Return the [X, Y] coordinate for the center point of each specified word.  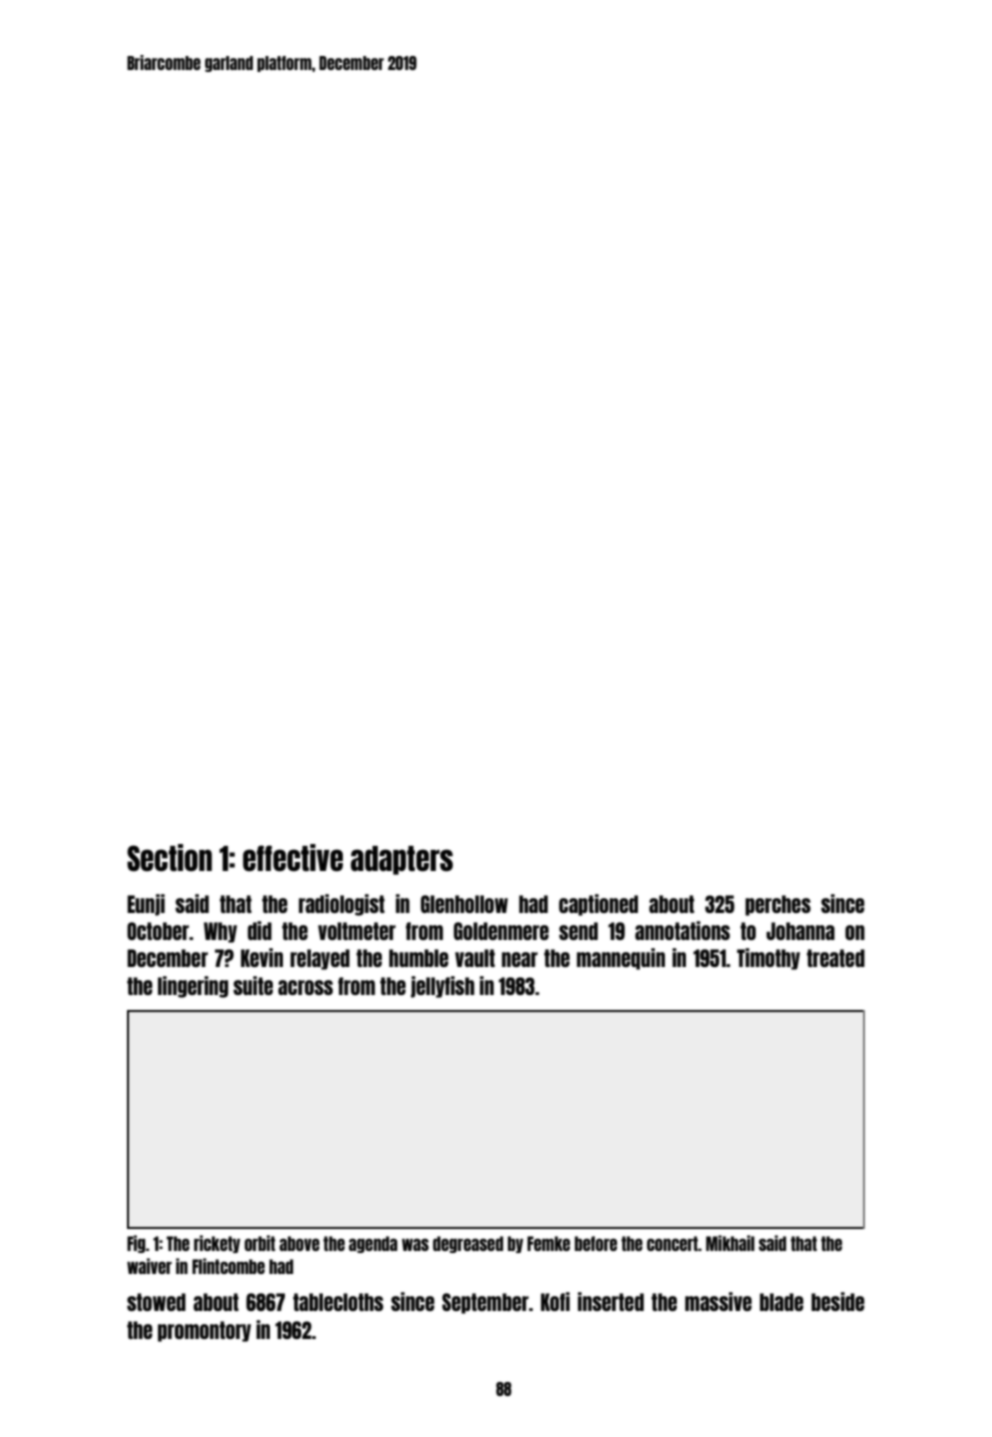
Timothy [768, 959]
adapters [402, 860]
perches [778, 905]
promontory [204, 1331]
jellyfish [442, 987]
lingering [193, 987]
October [158, 931]
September [485, 1303]
